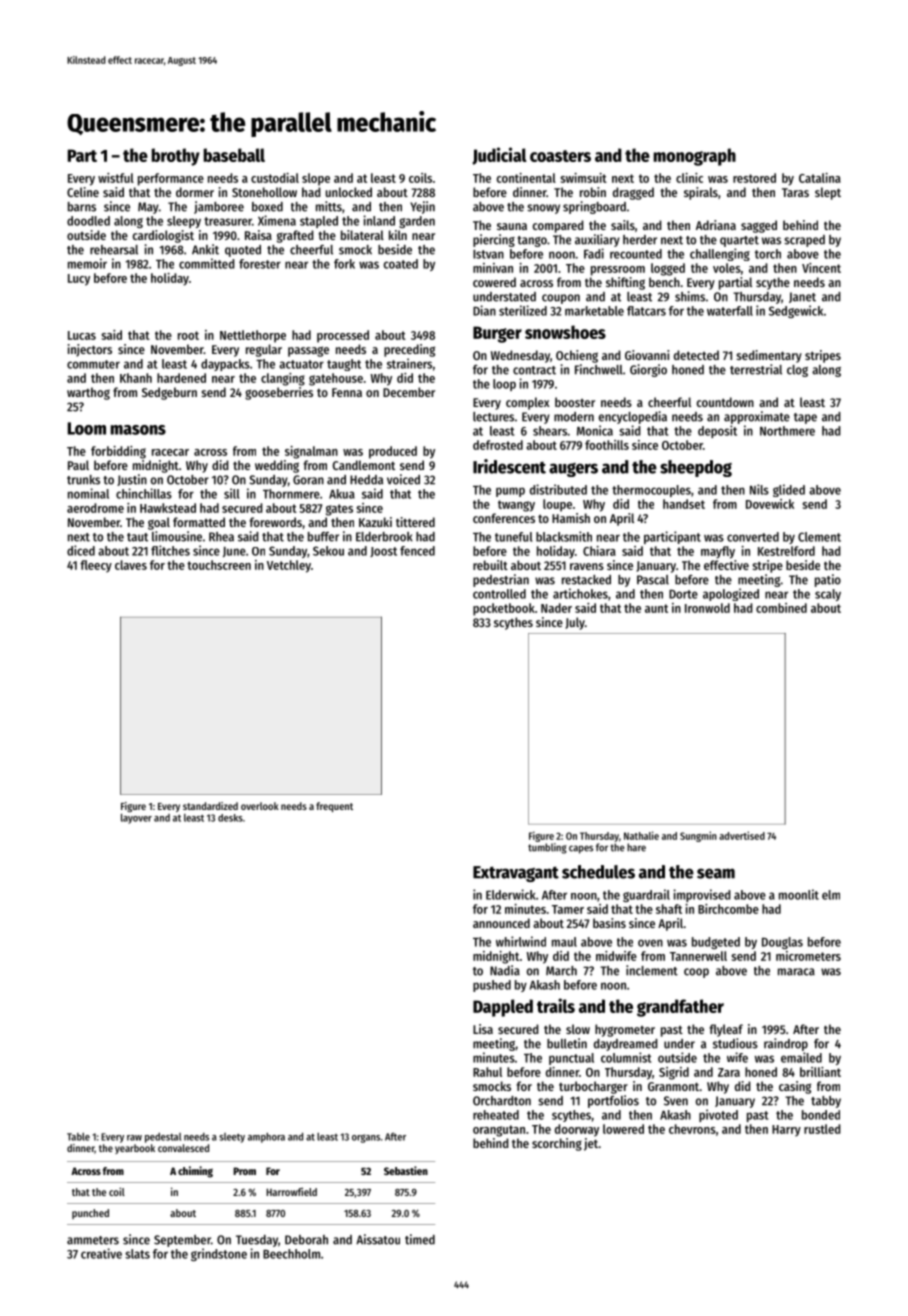 The height and width of the page is (1316, 908). I want to click on Joost, so click(383, 552).
